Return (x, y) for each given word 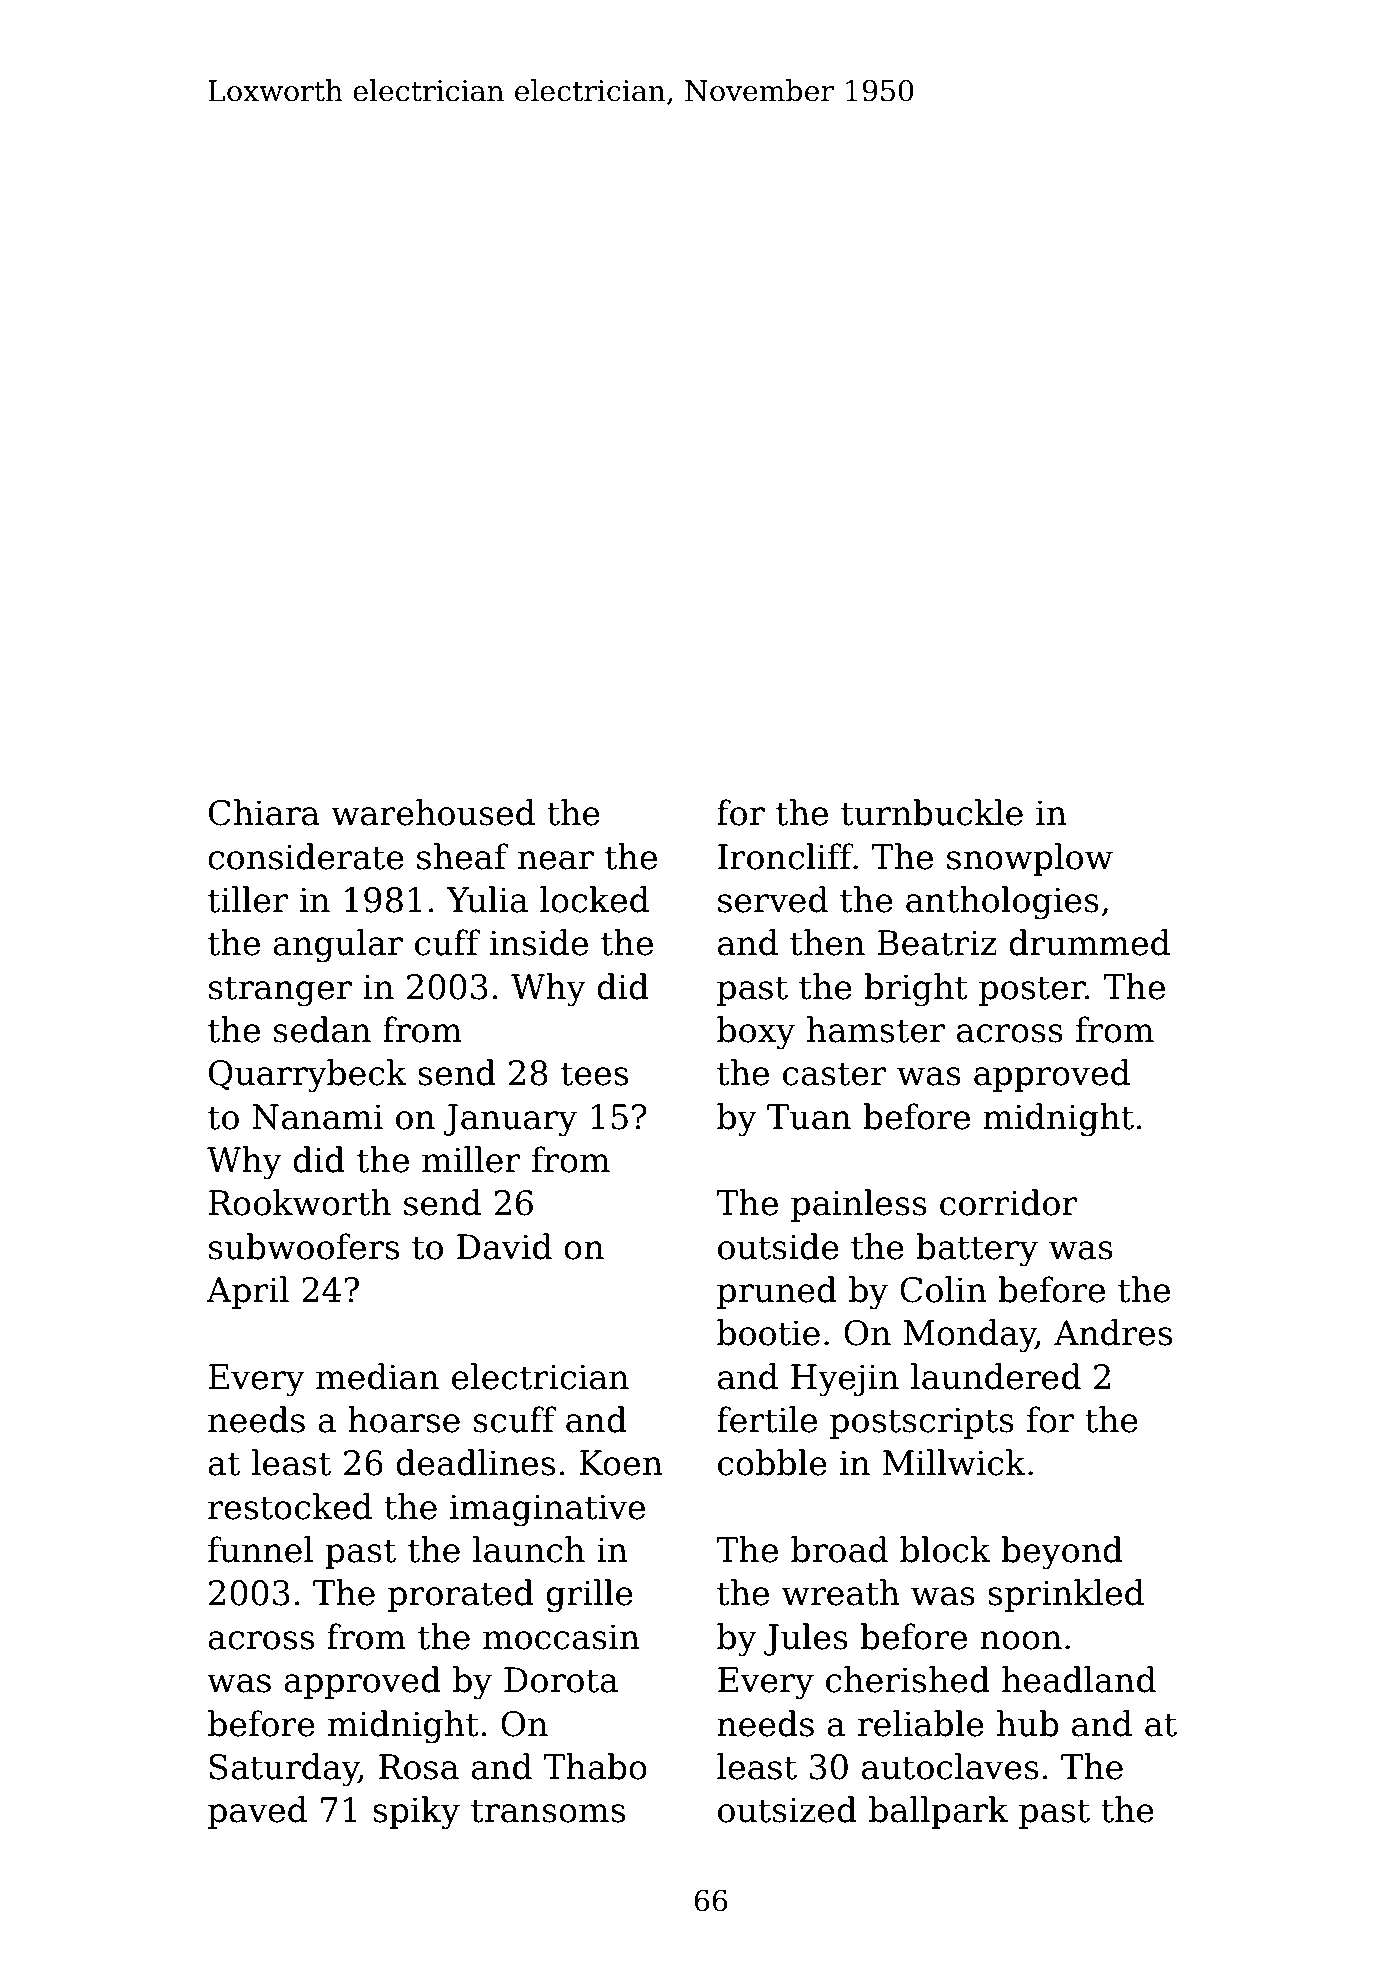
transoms (548, 1811)
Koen (621, 1463)
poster (1032, 991)
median (377, 1376)
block (945, 1549)
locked (594, 899)
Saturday (284, 1770)
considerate (306, 856)
